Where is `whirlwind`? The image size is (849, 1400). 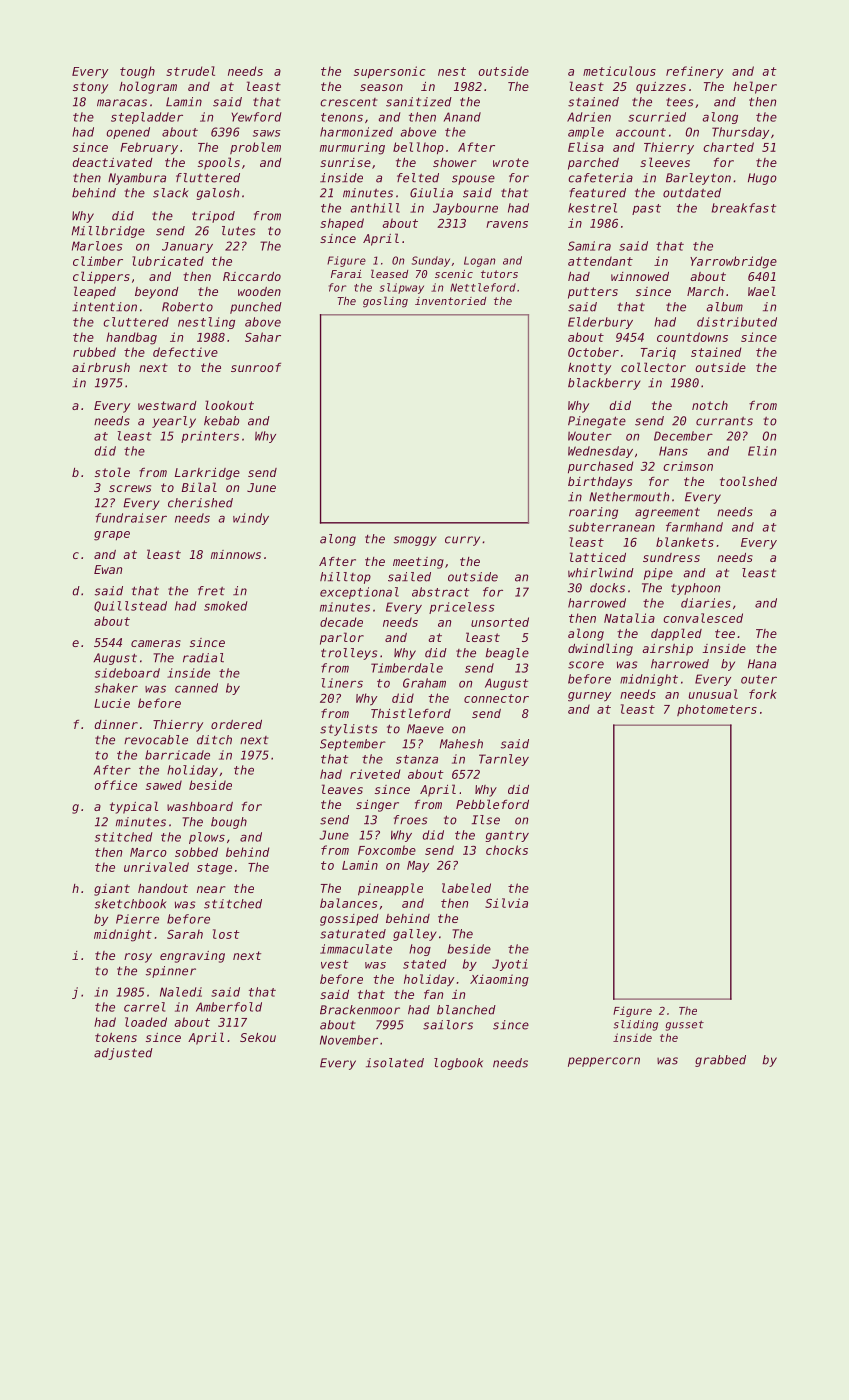
whirlwind is located at coordinates (601, 573).
